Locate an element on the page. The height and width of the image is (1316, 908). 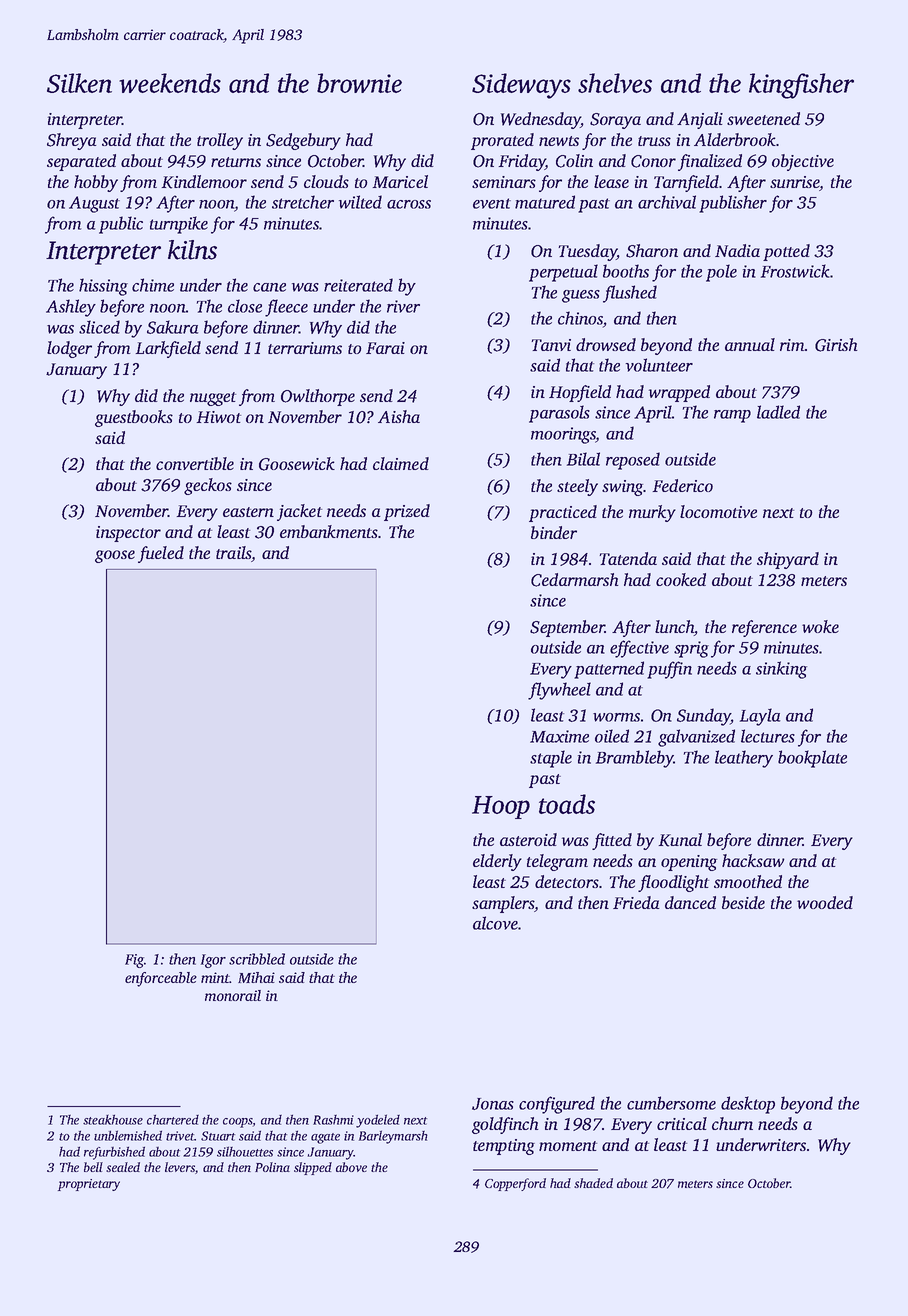
sprig is located at coordinates (691, 649).
